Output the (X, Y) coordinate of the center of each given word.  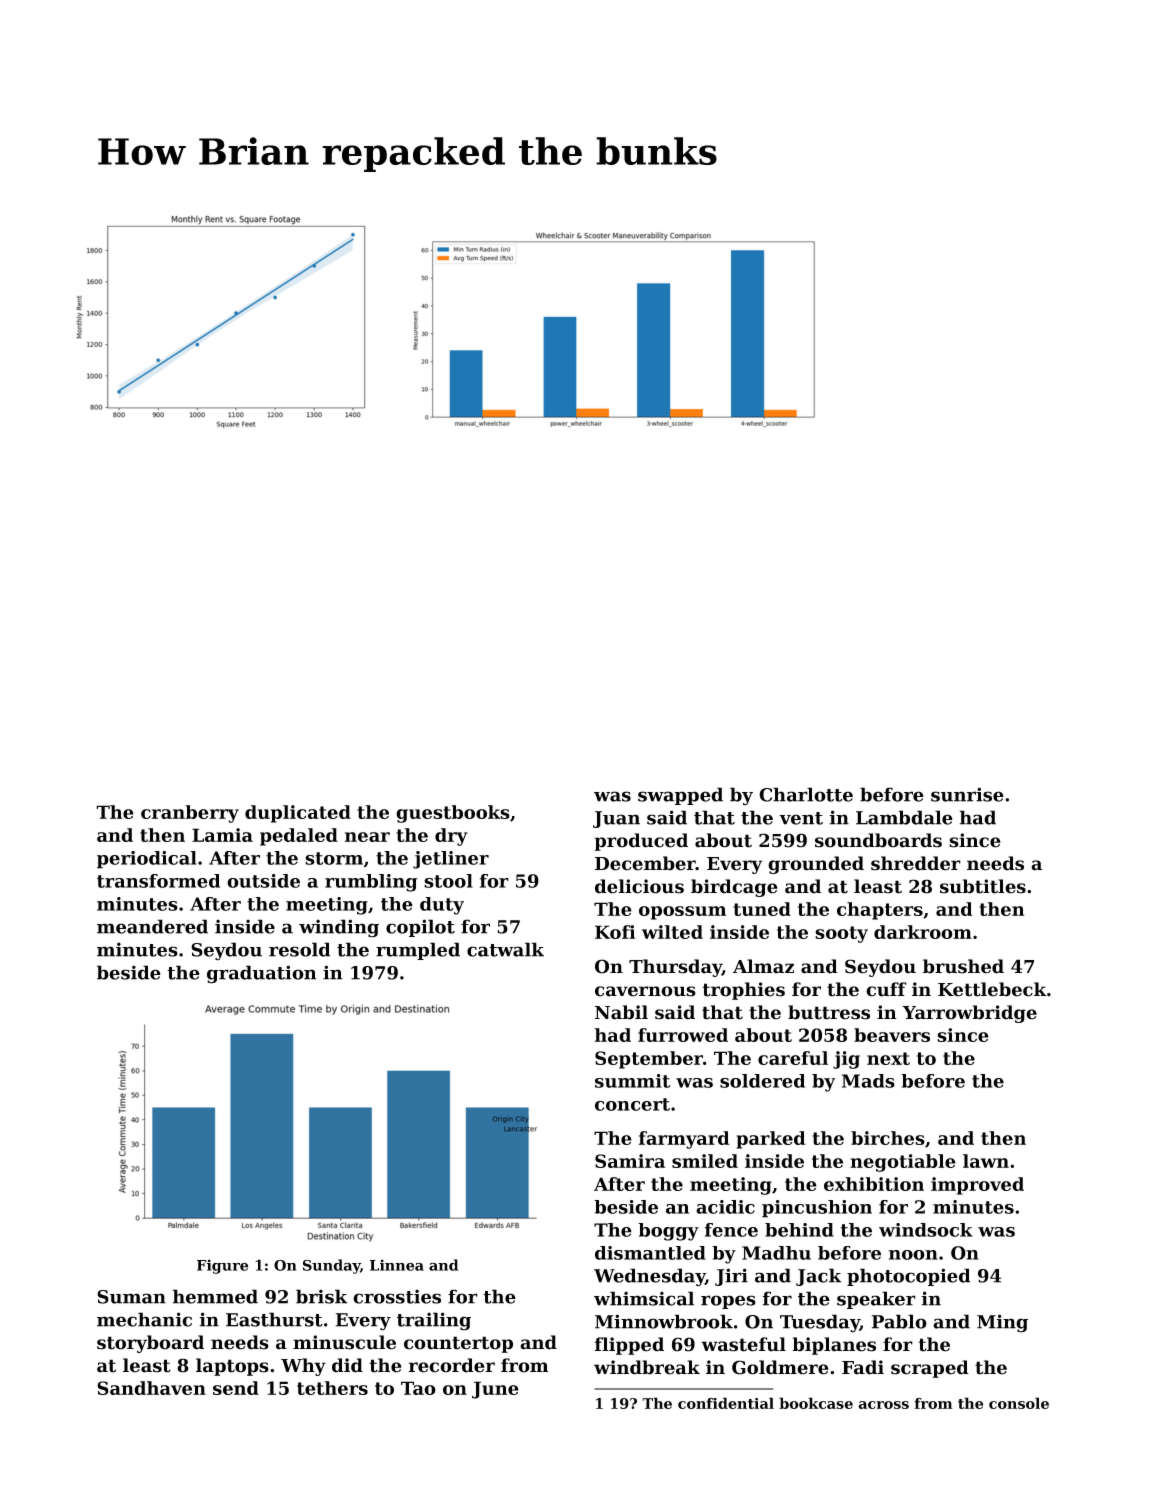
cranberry (190, 814)
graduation (261, 974)
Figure (222, 1266)
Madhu (776, 1253)
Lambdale (904, 817)
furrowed (683, 1035)
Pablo (899, 1321)
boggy (668, 1232)
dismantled (650, 1253)
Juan (616, 819)
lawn (986, 1161)
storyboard (150, 1344)
